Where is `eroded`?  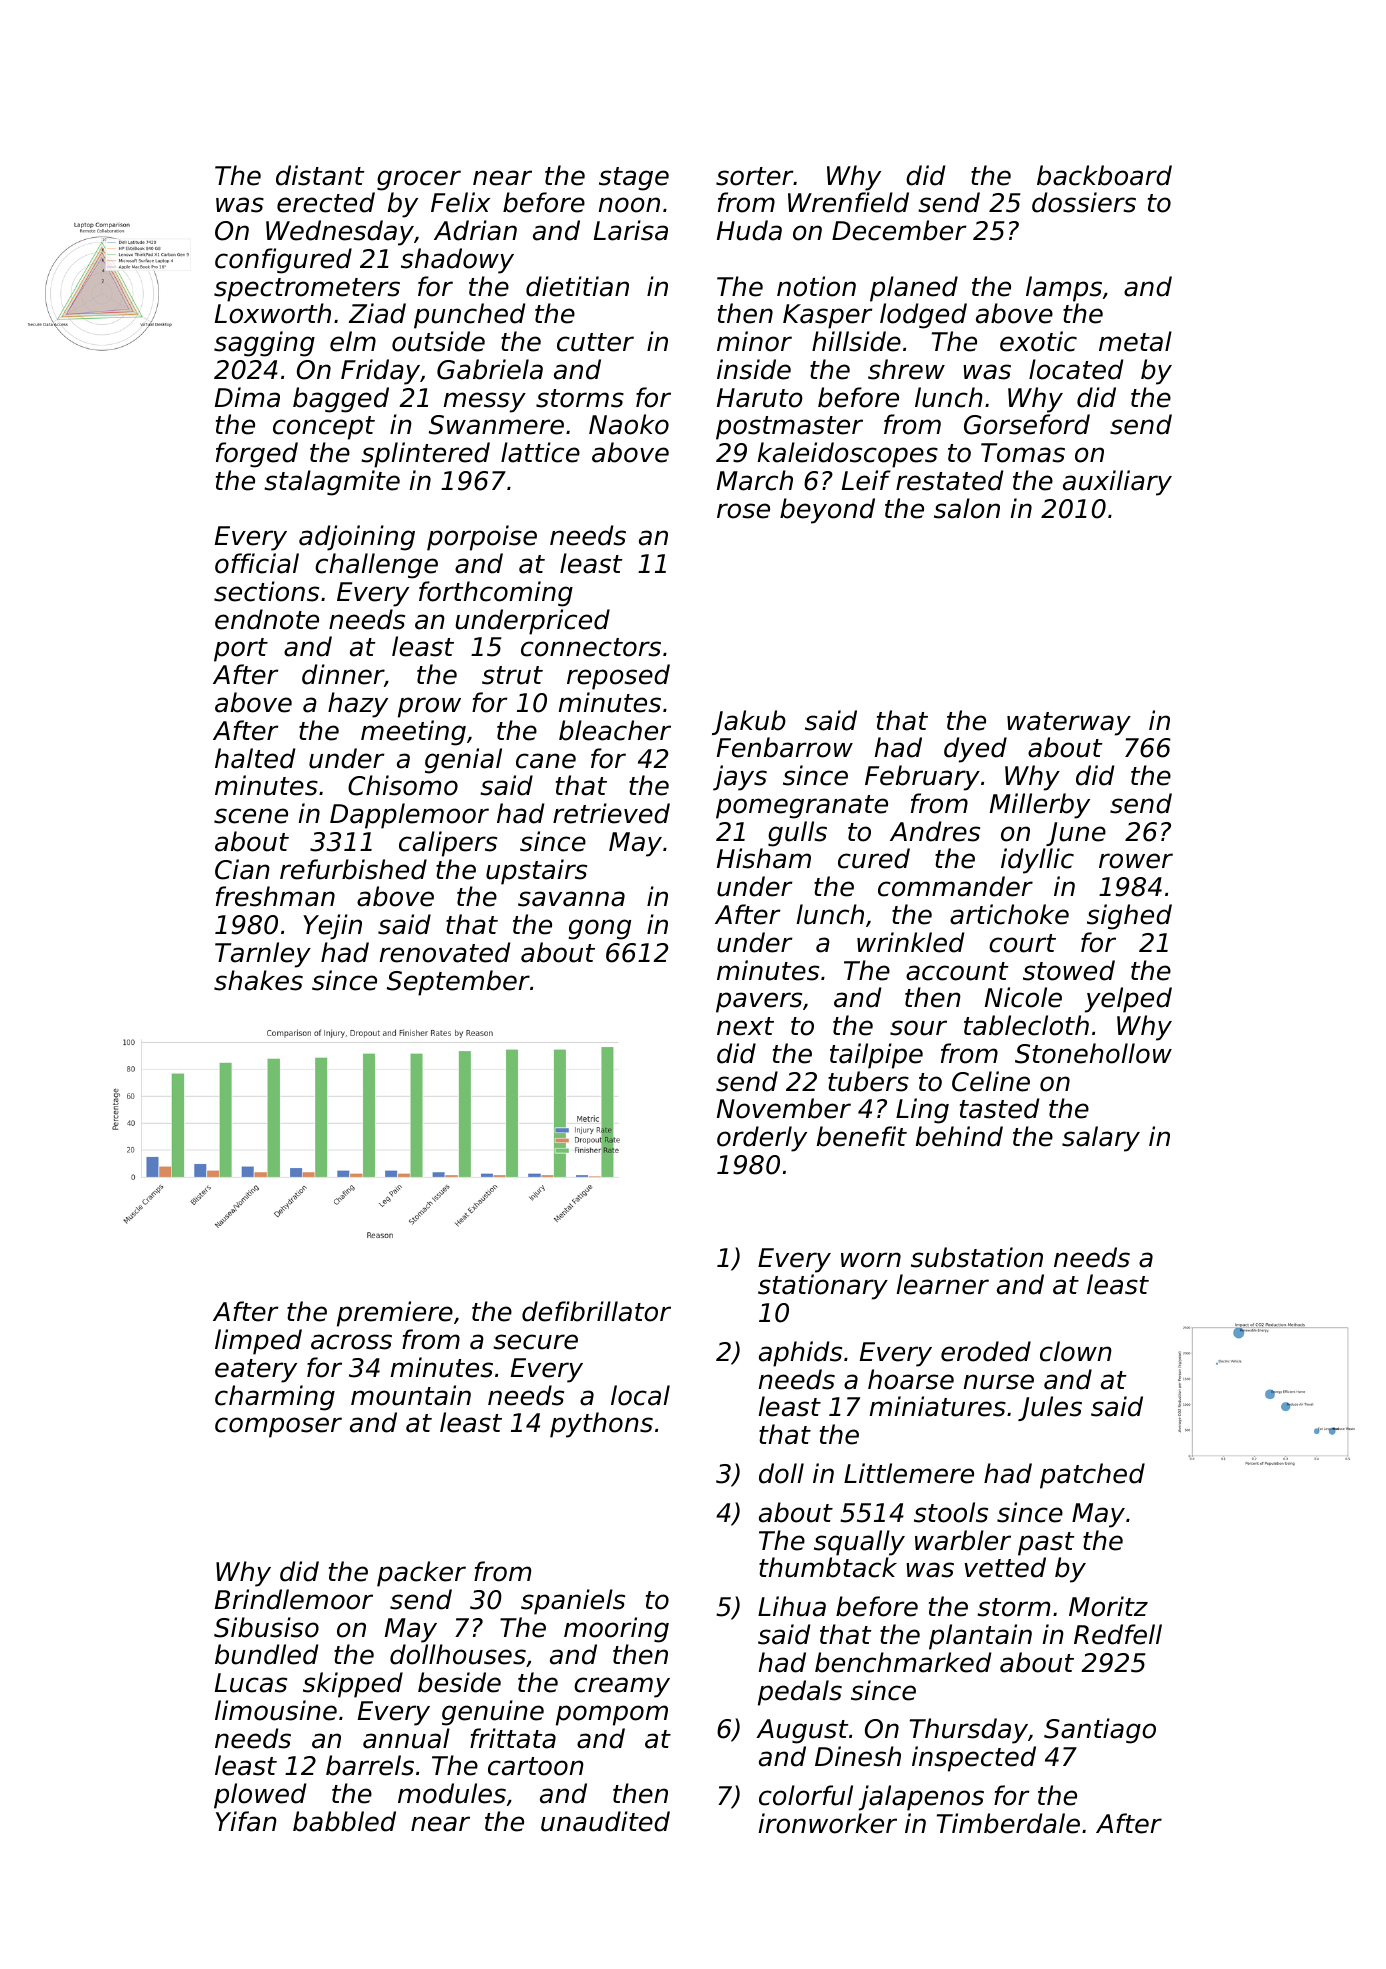 eroded is located at coordinates (986, 1351).
